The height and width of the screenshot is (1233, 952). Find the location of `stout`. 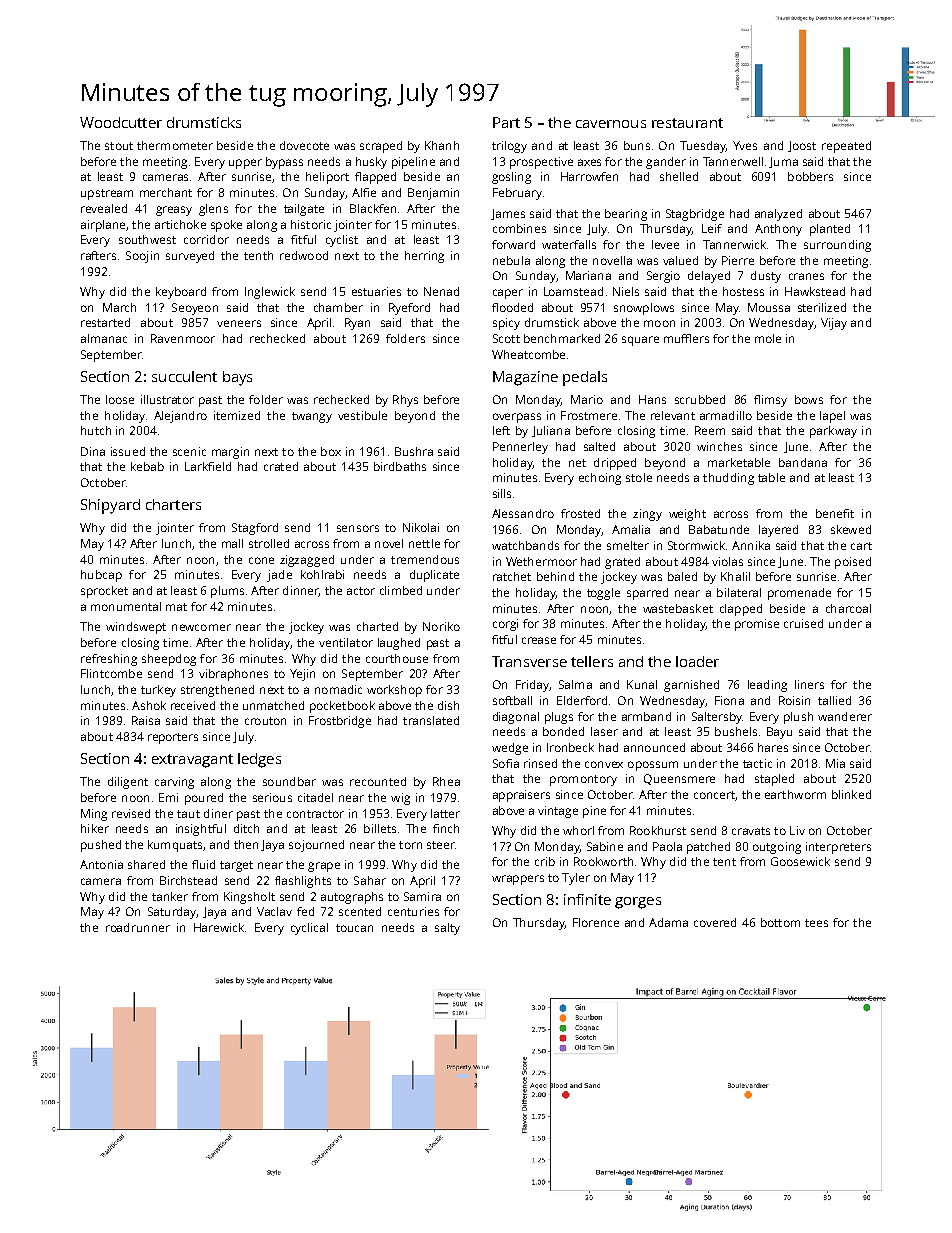

stout is located at coordinates (119, 146).
